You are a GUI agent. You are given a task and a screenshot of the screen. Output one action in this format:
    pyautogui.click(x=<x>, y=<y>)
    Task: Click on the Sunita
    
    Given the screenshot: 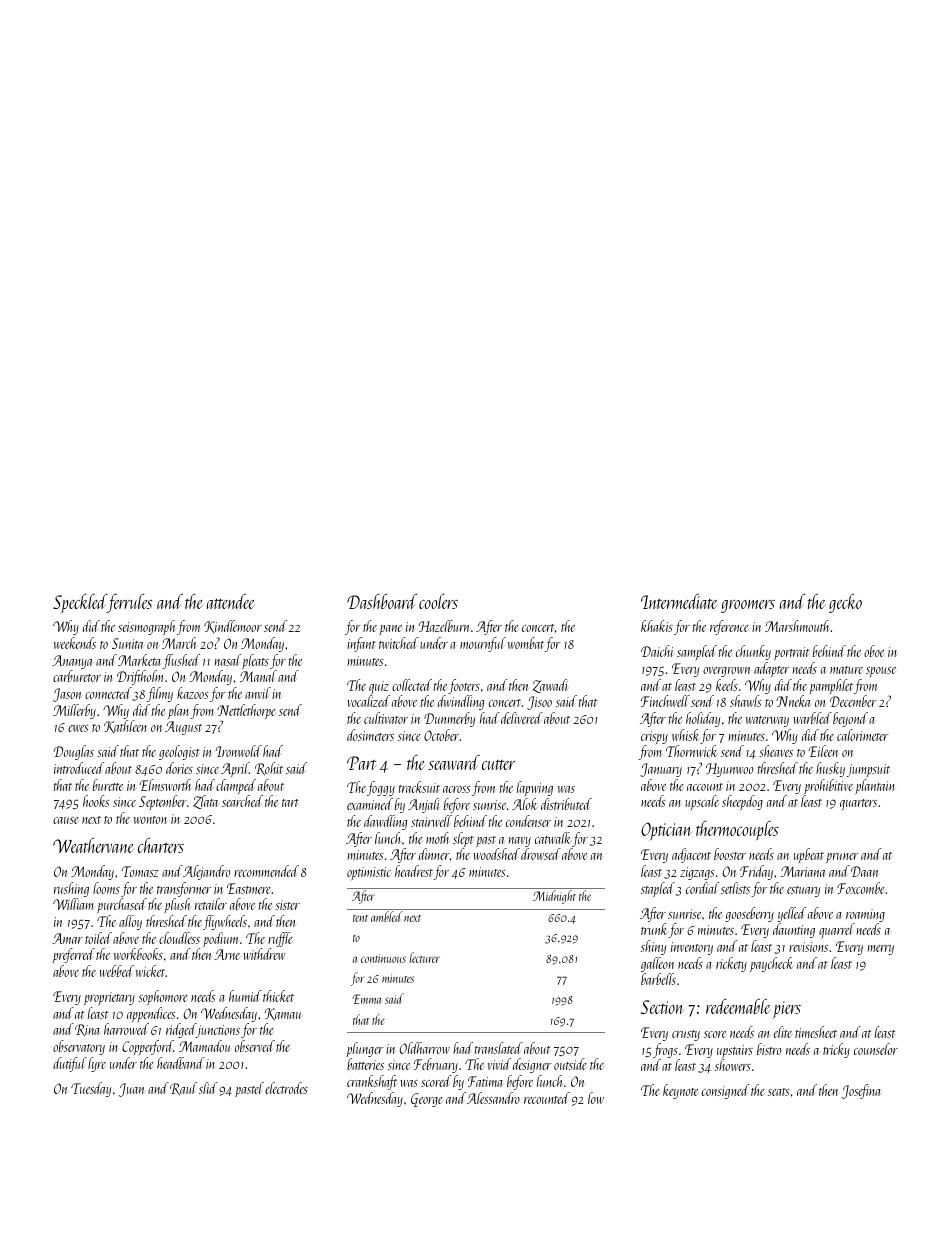 What is the action you would take?
    pyautogui.click(x=128, y=643)
